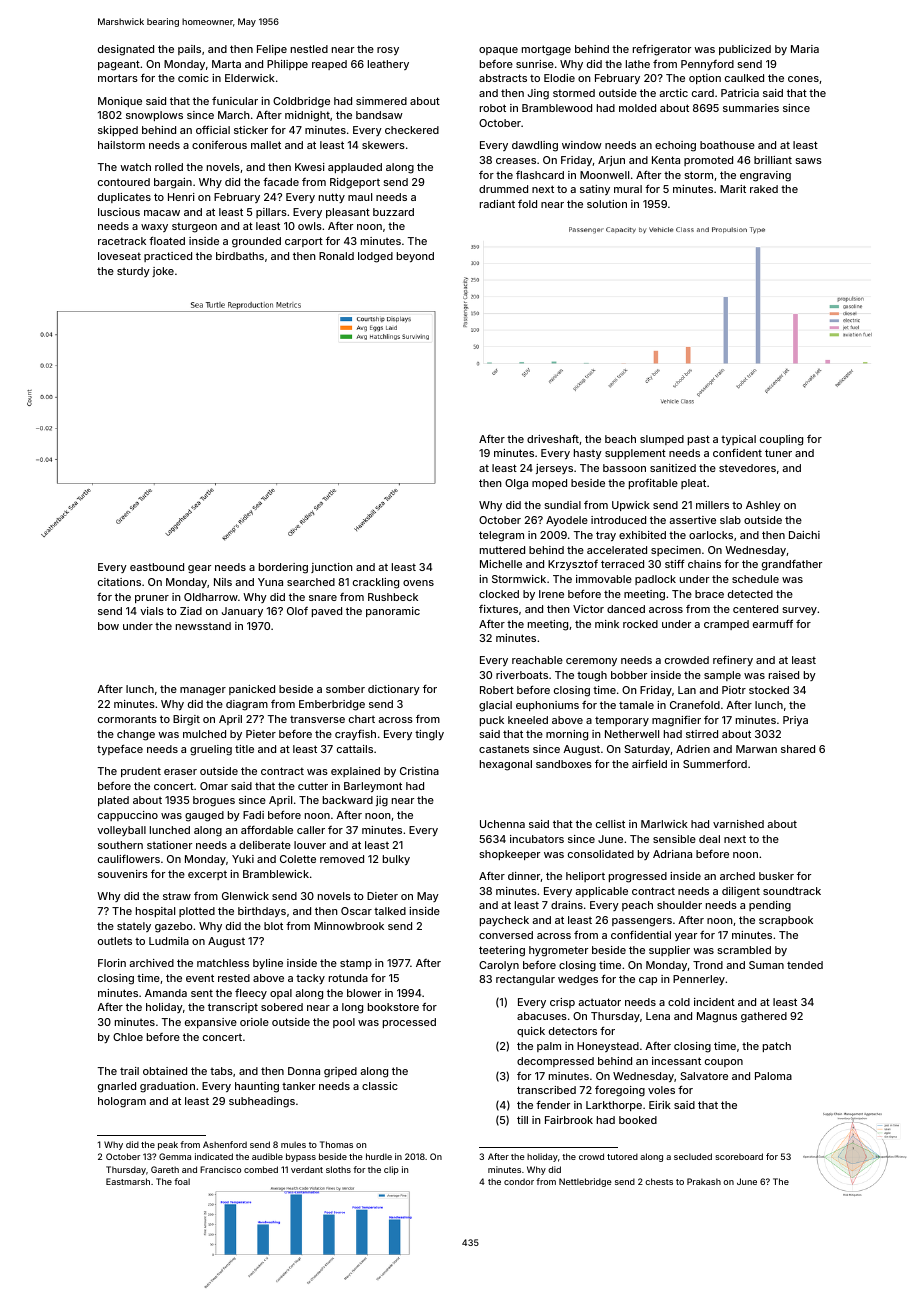 The height and width of the image is (1308, 924). Describe the element at coordinates (497, 204) in the image. I see `radiant` at that location.
